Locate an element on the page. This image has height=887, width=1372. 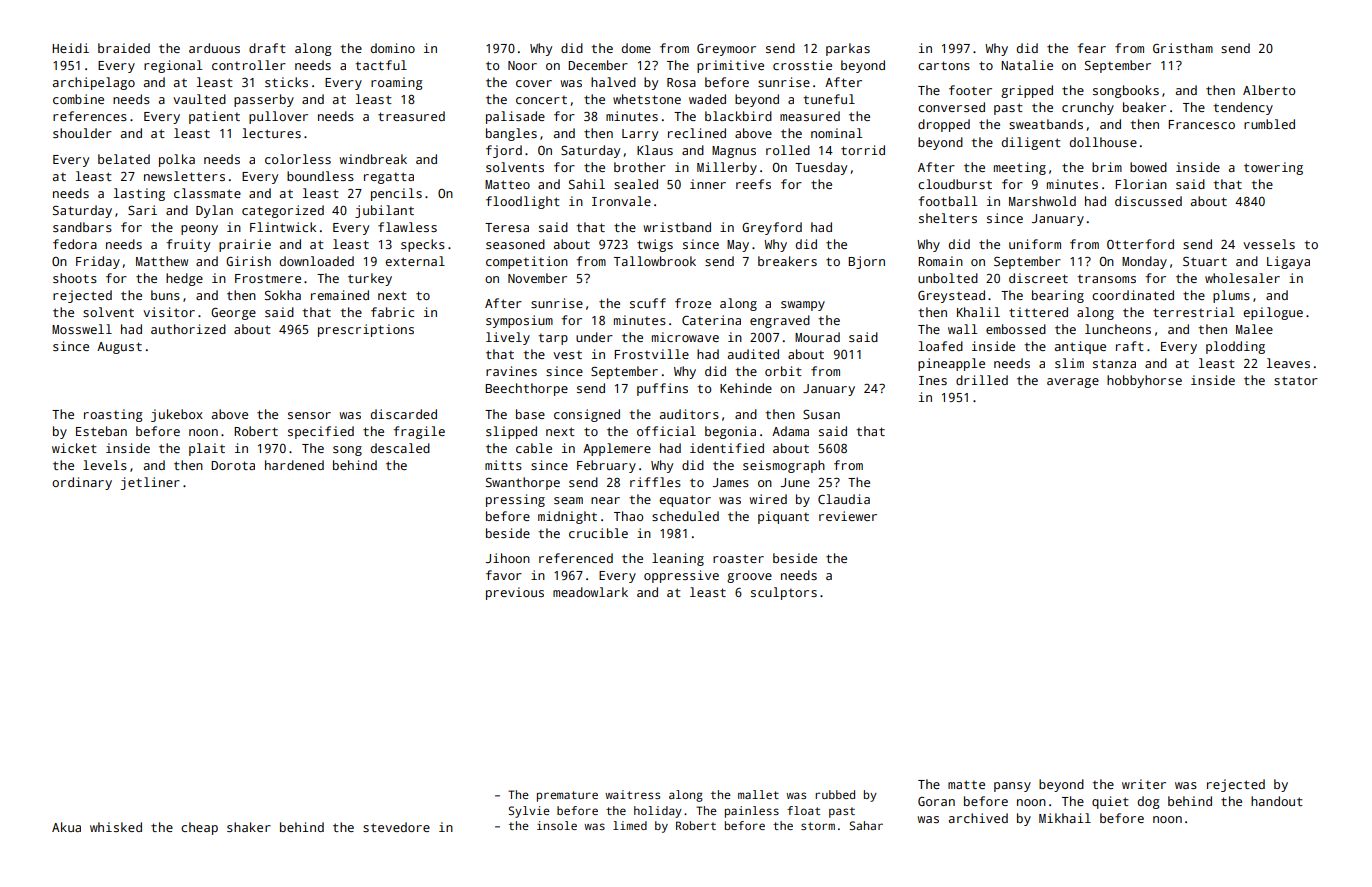
mallet is located at coordinates (758, 794).
